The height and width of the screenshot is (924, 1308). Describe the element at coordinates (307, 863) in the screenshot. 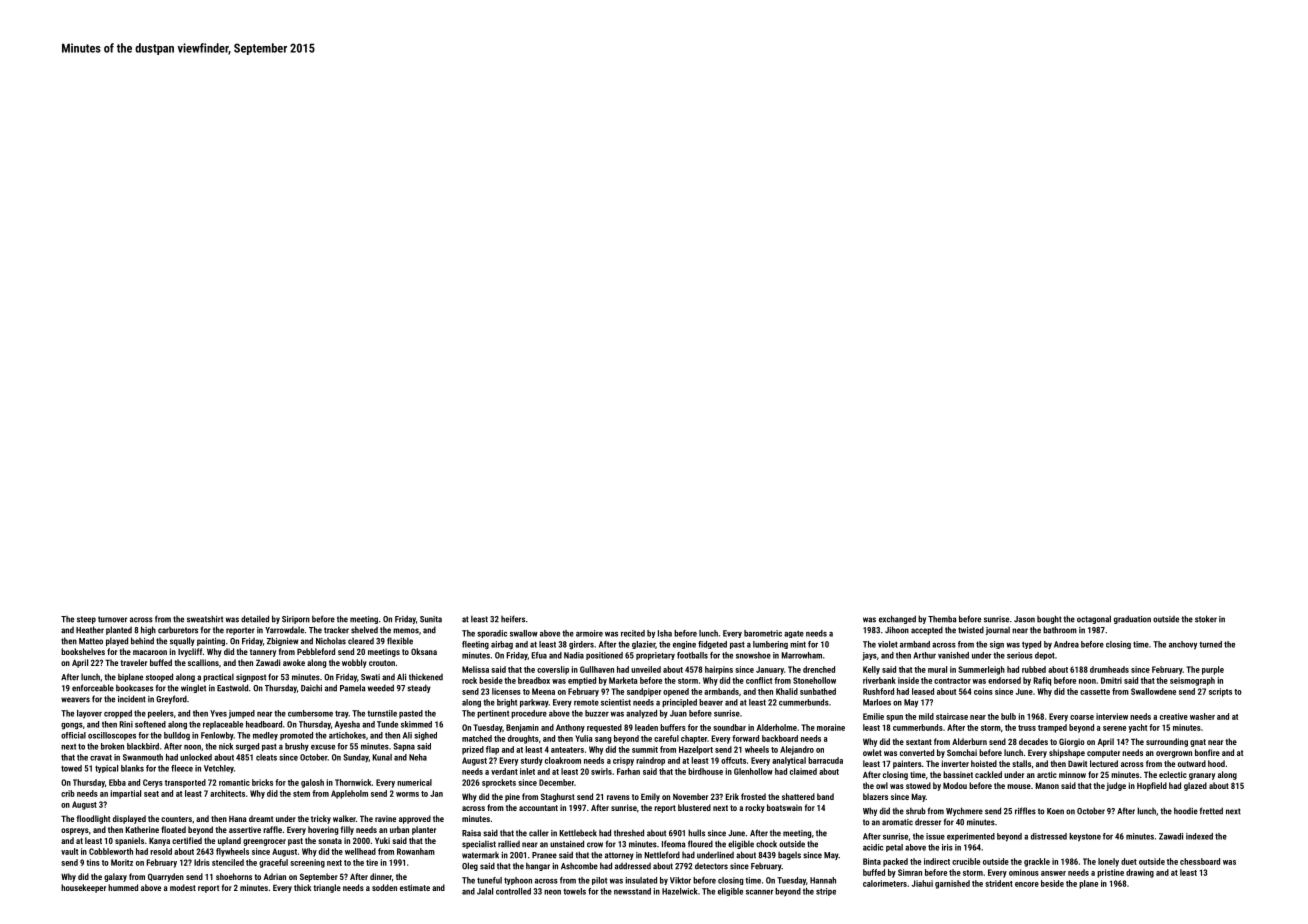

I see `screening` at that location.
